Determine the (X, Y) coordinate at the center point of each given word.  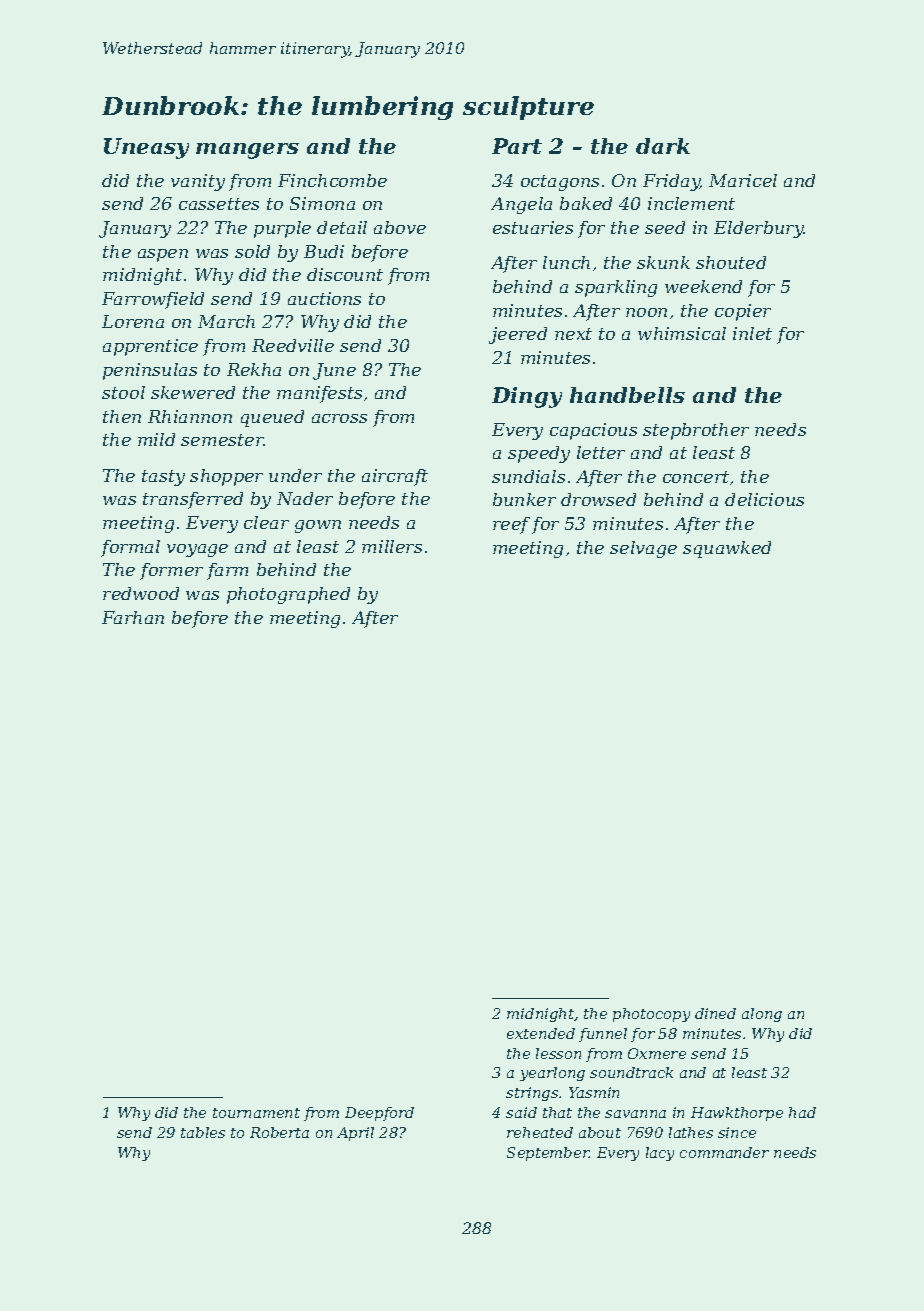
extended (541, 1033)
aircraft (395, 477)
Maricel (743, 180)
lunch (566, 262)
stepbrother (696, 431)
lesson (558, 1053)
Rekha (254, 369)
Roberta (279, 1132)
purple (282, 229)
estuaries (533, 227)
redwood (141, 593)
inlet (752, 333)
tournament (256, 1113)
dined (715, 1013)
